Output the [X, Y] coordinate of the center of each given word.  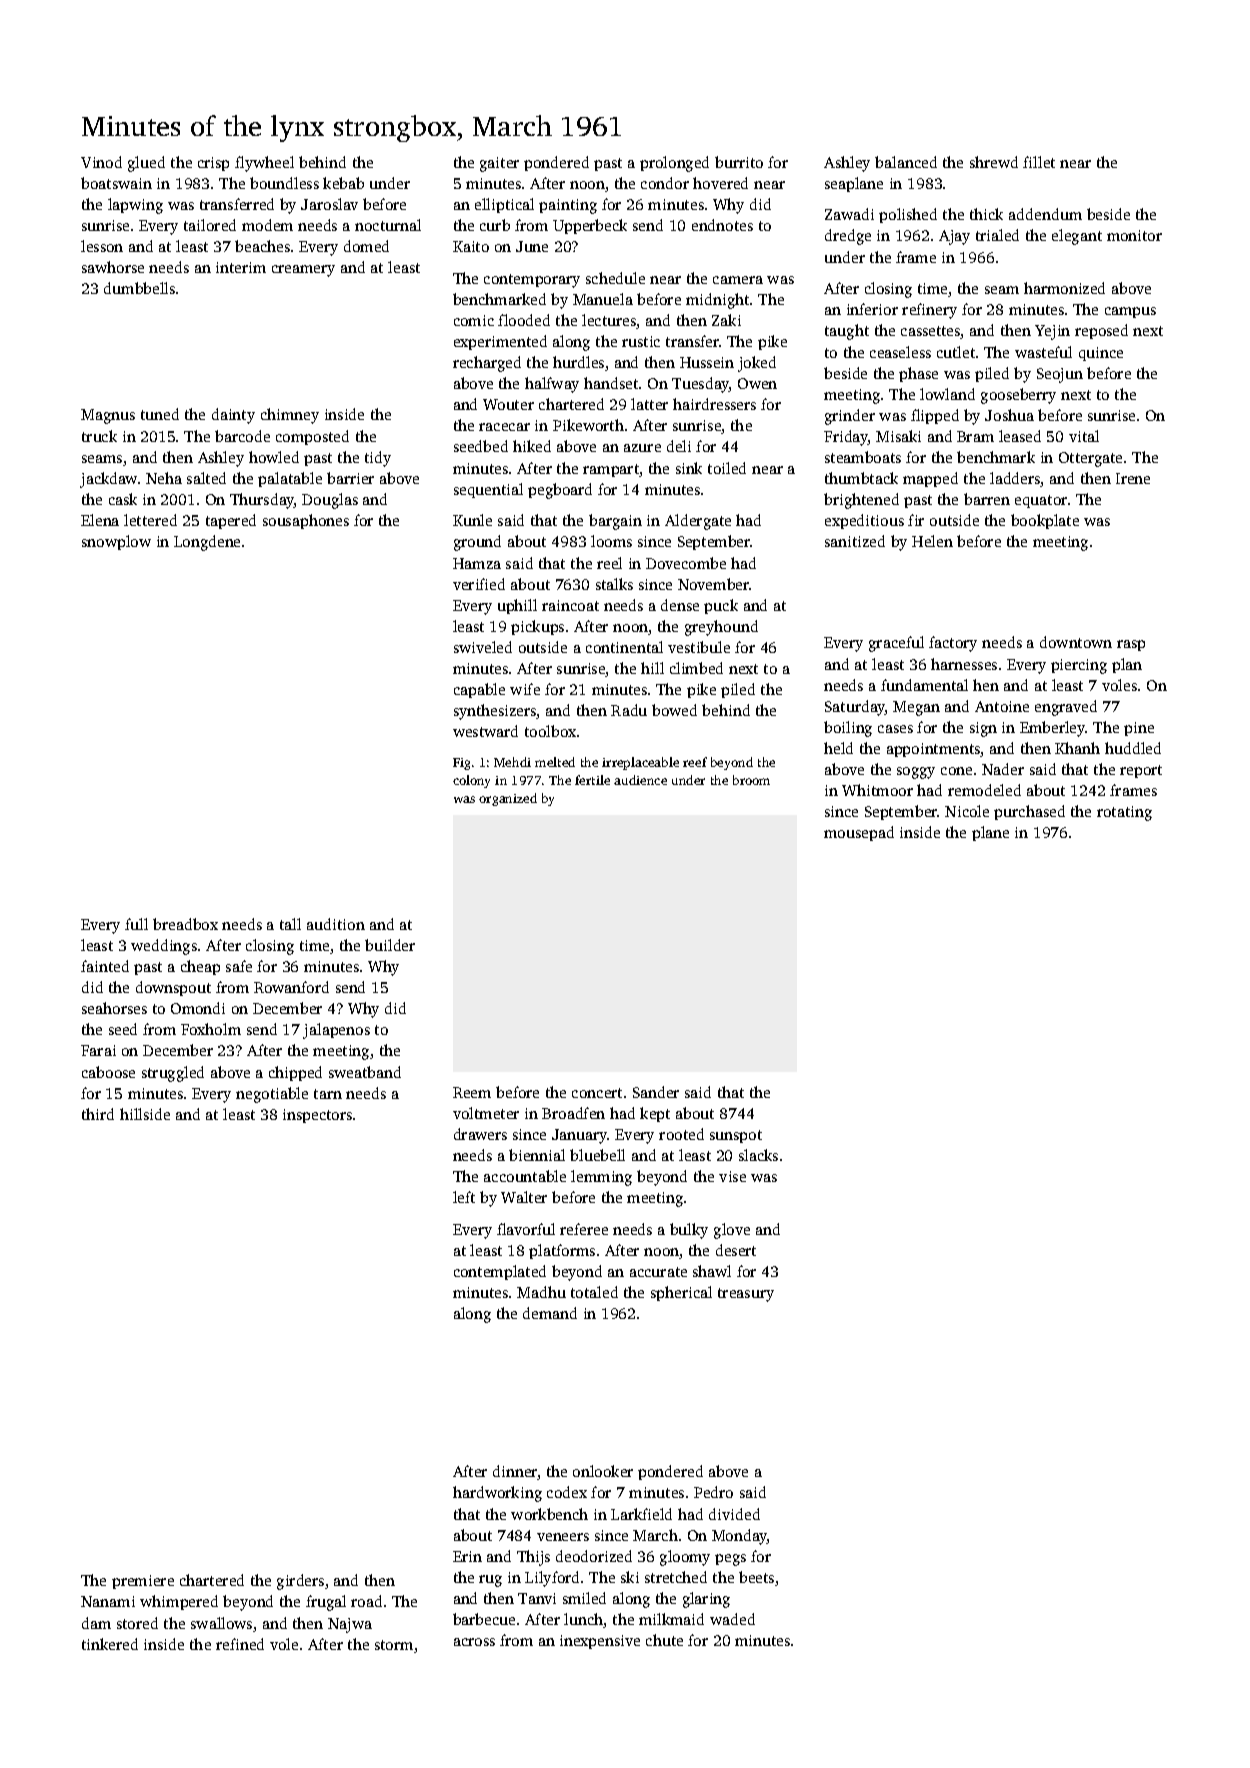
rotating [1124, 813]
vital [1084, 436]
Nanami [108, 1601]
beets [756, 1577]
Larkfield [641, 1514]
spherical [681, 1293]
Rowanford [291, 987]
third [98, 1114]
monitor [1134, 235]
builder [390, 945]
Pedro [713, 1492]
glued [146, 164]
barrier [350, 478]
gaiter [499, 164]
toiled [727, 468]
